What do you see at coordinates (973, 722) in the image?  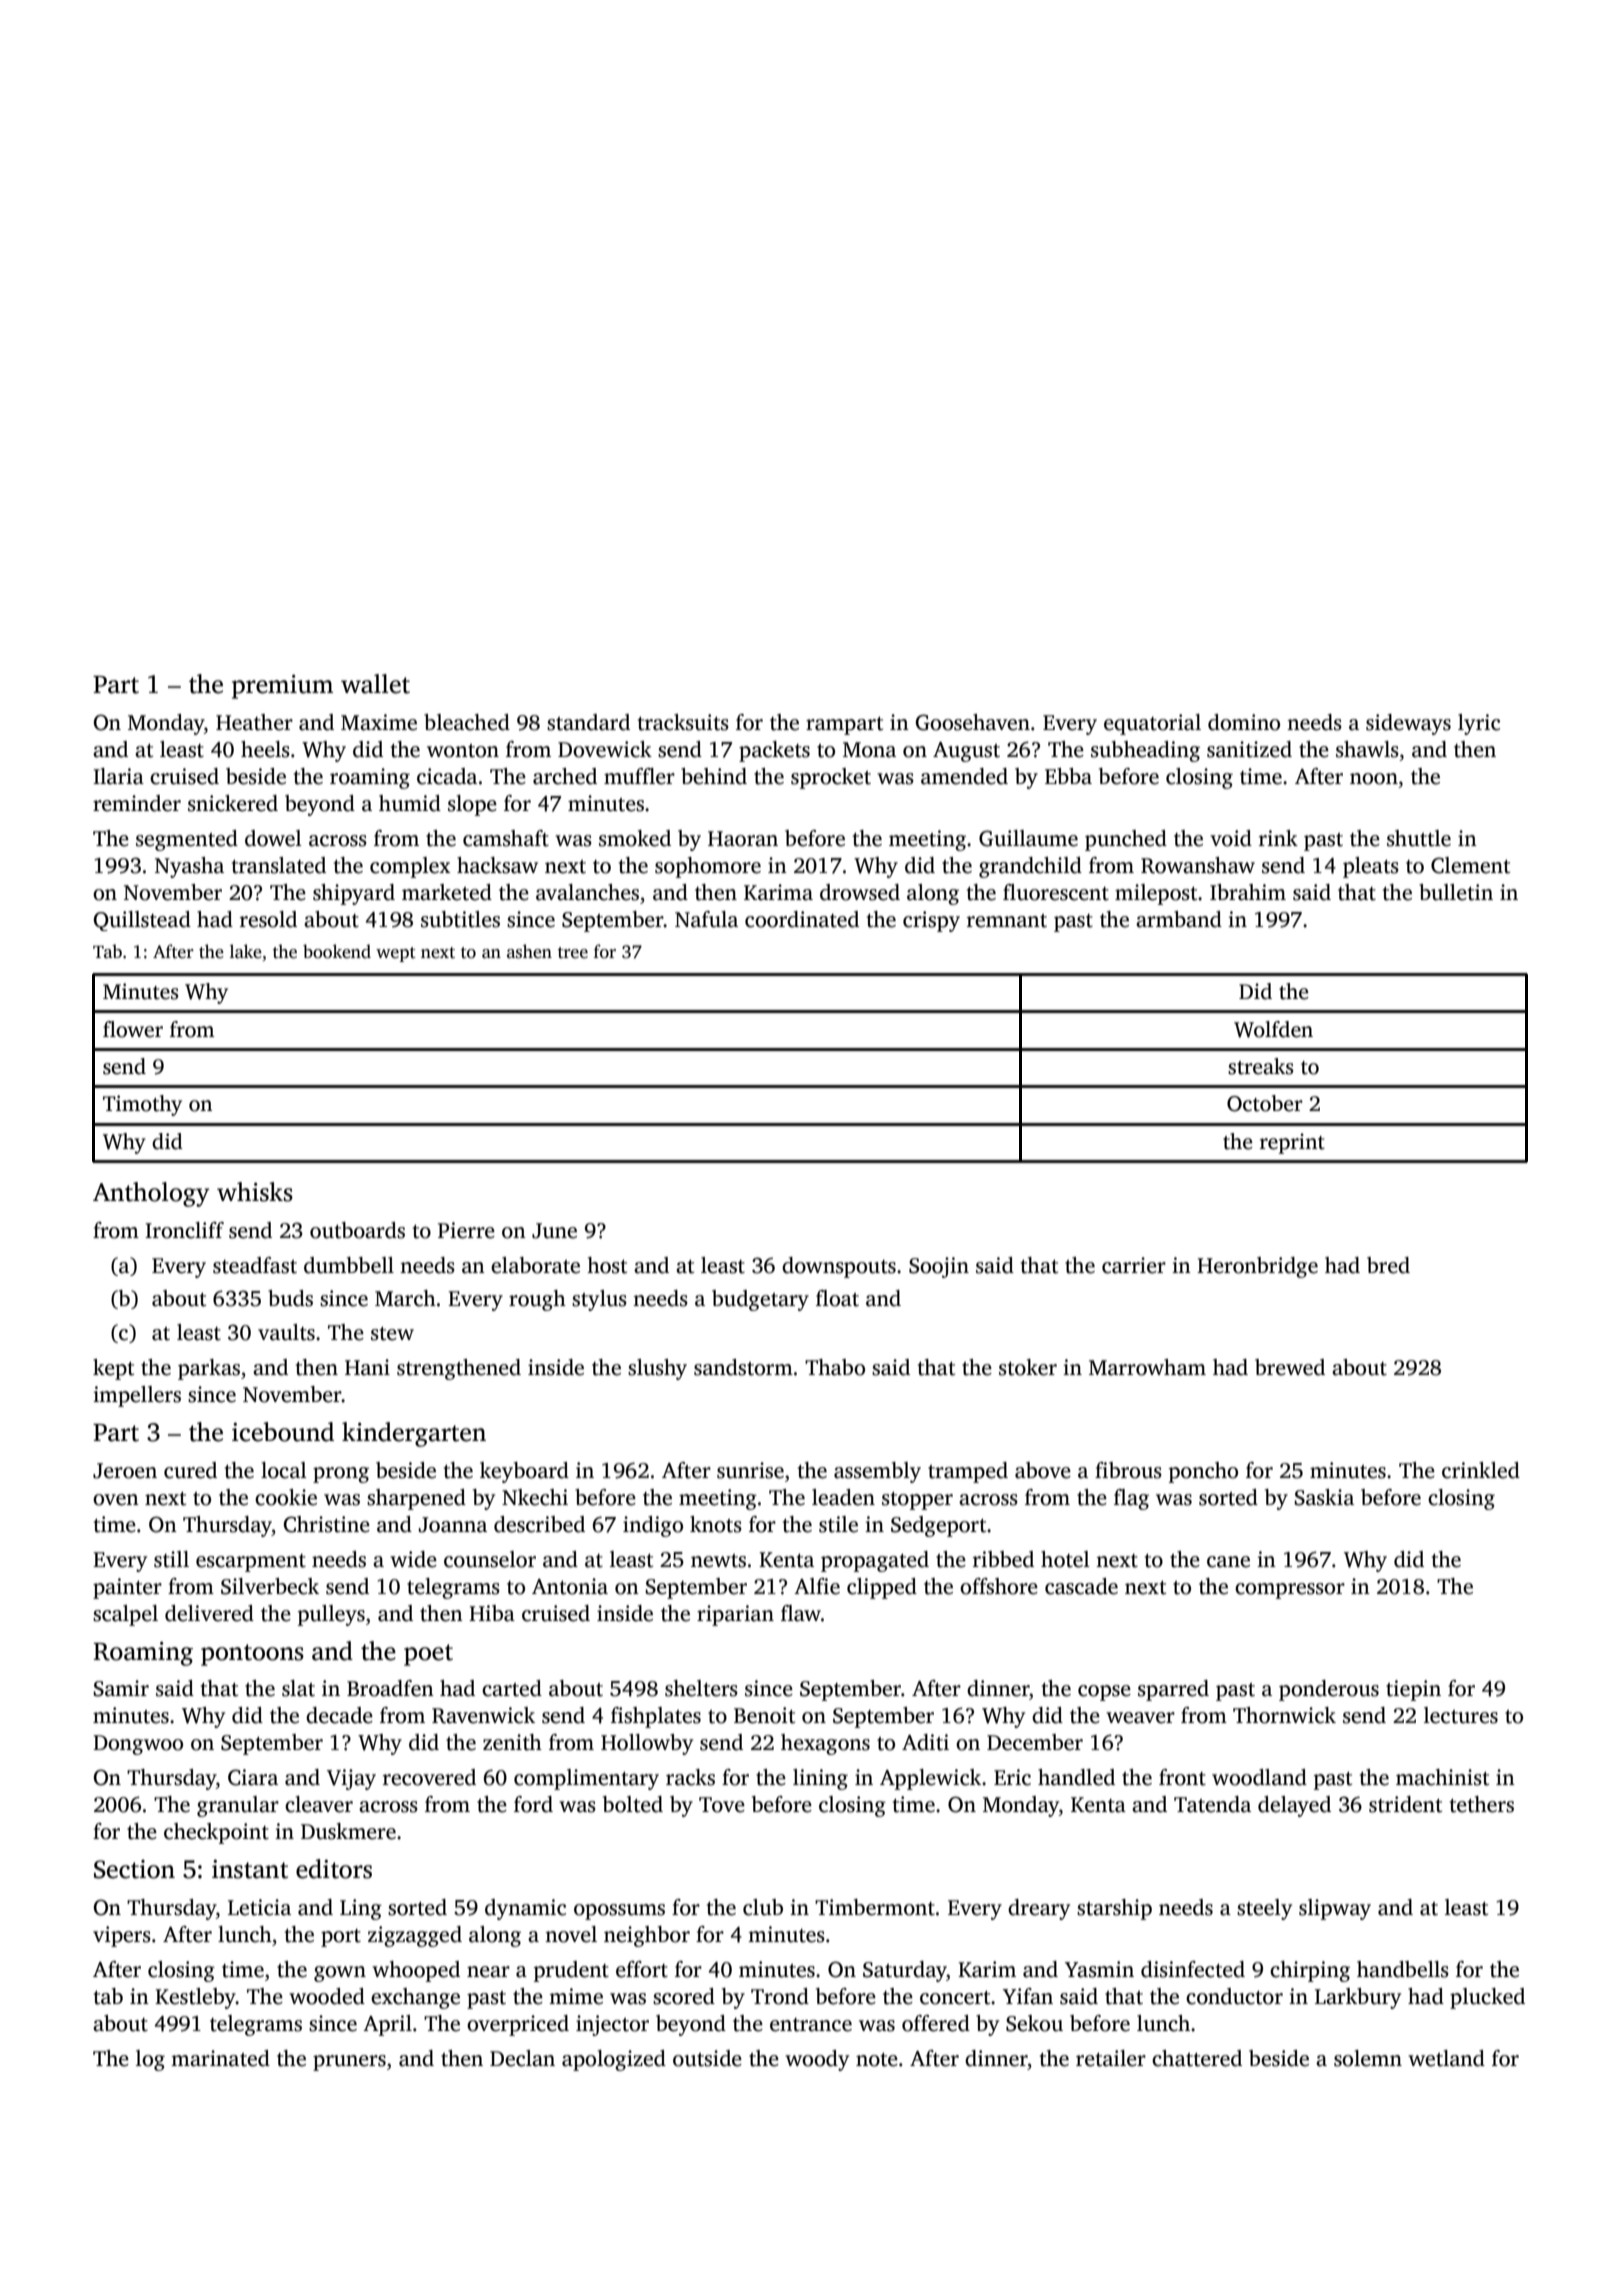 I see `Goosehaven` at bounding box center [973, 722].
